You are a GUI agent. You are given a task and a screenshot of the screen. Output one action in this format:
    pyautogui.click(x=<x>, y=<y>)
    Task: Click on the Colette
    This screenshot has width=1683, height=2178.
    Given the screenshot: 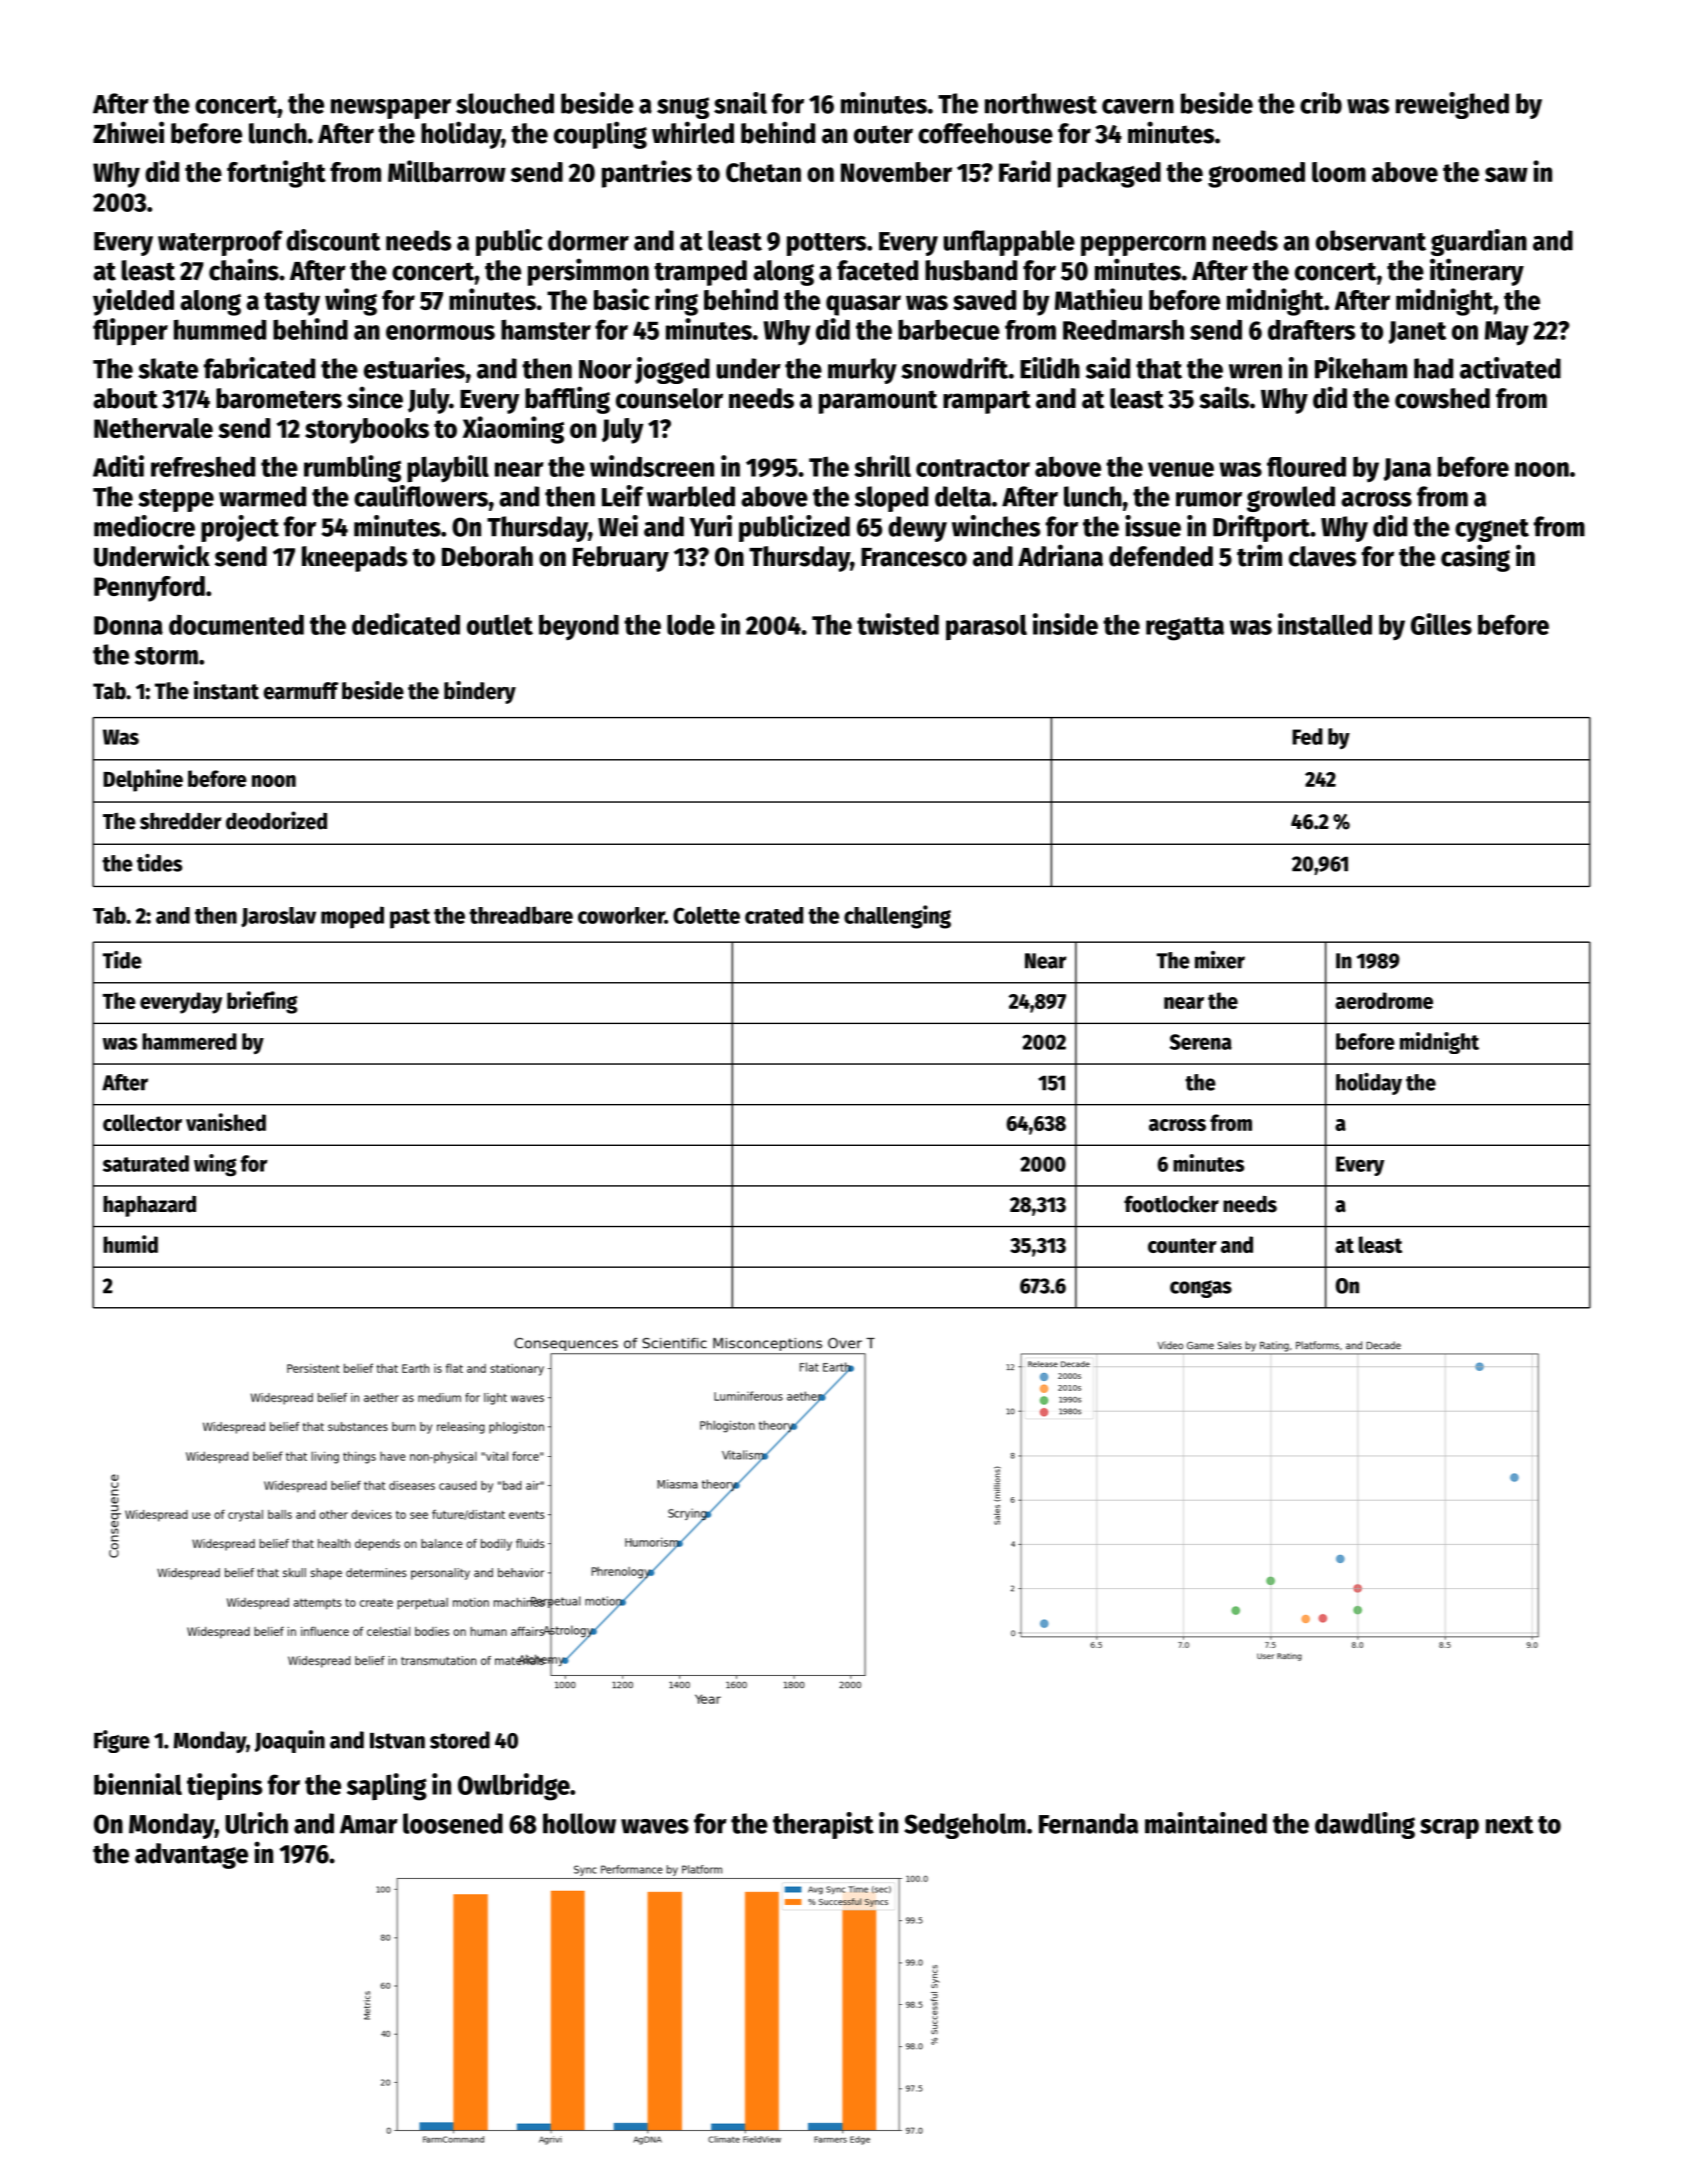 What is the action you would take?
    pyautogui.click(x=706, y=915)
